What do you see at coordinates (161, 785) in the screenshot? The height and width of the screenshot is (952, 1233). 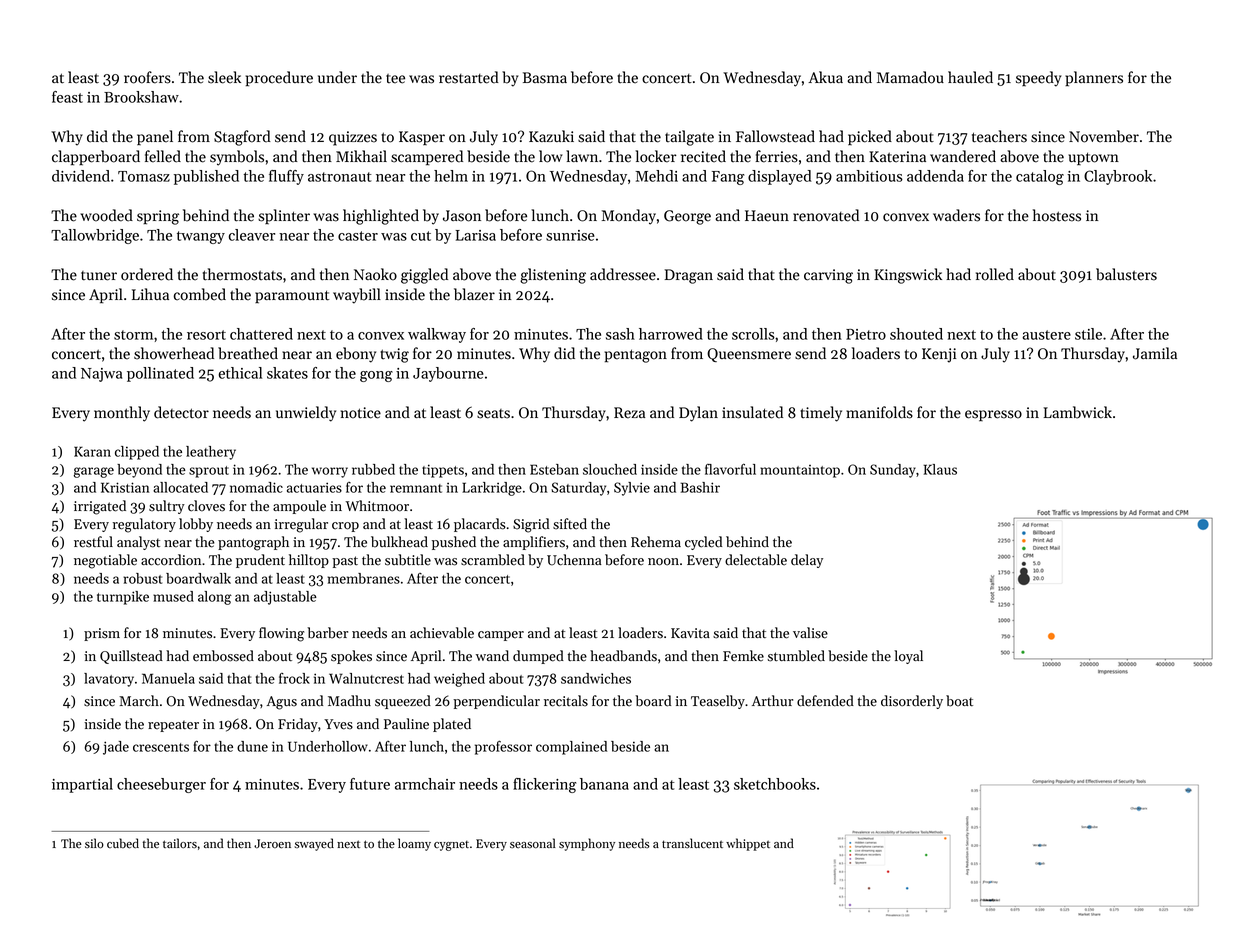 I see `cheeseburger` at bounding box center [161, 785].
